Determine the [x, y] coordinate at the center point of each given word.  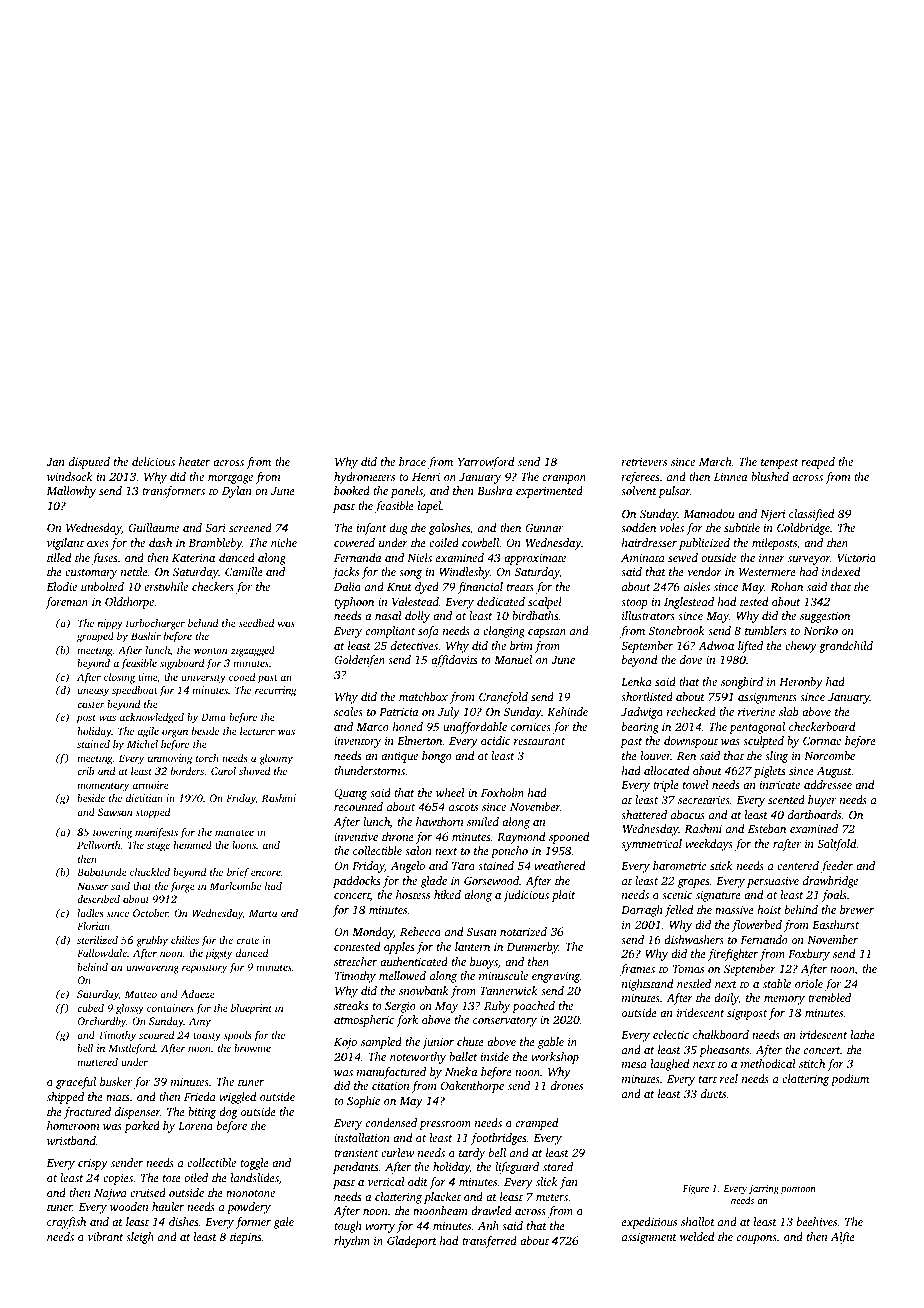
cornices [531, 726]
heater [194, 461]
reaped [818, 463]
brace [412, 461]
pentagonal [757, 728]
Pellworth [99, 845]
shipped [65, 1098]
